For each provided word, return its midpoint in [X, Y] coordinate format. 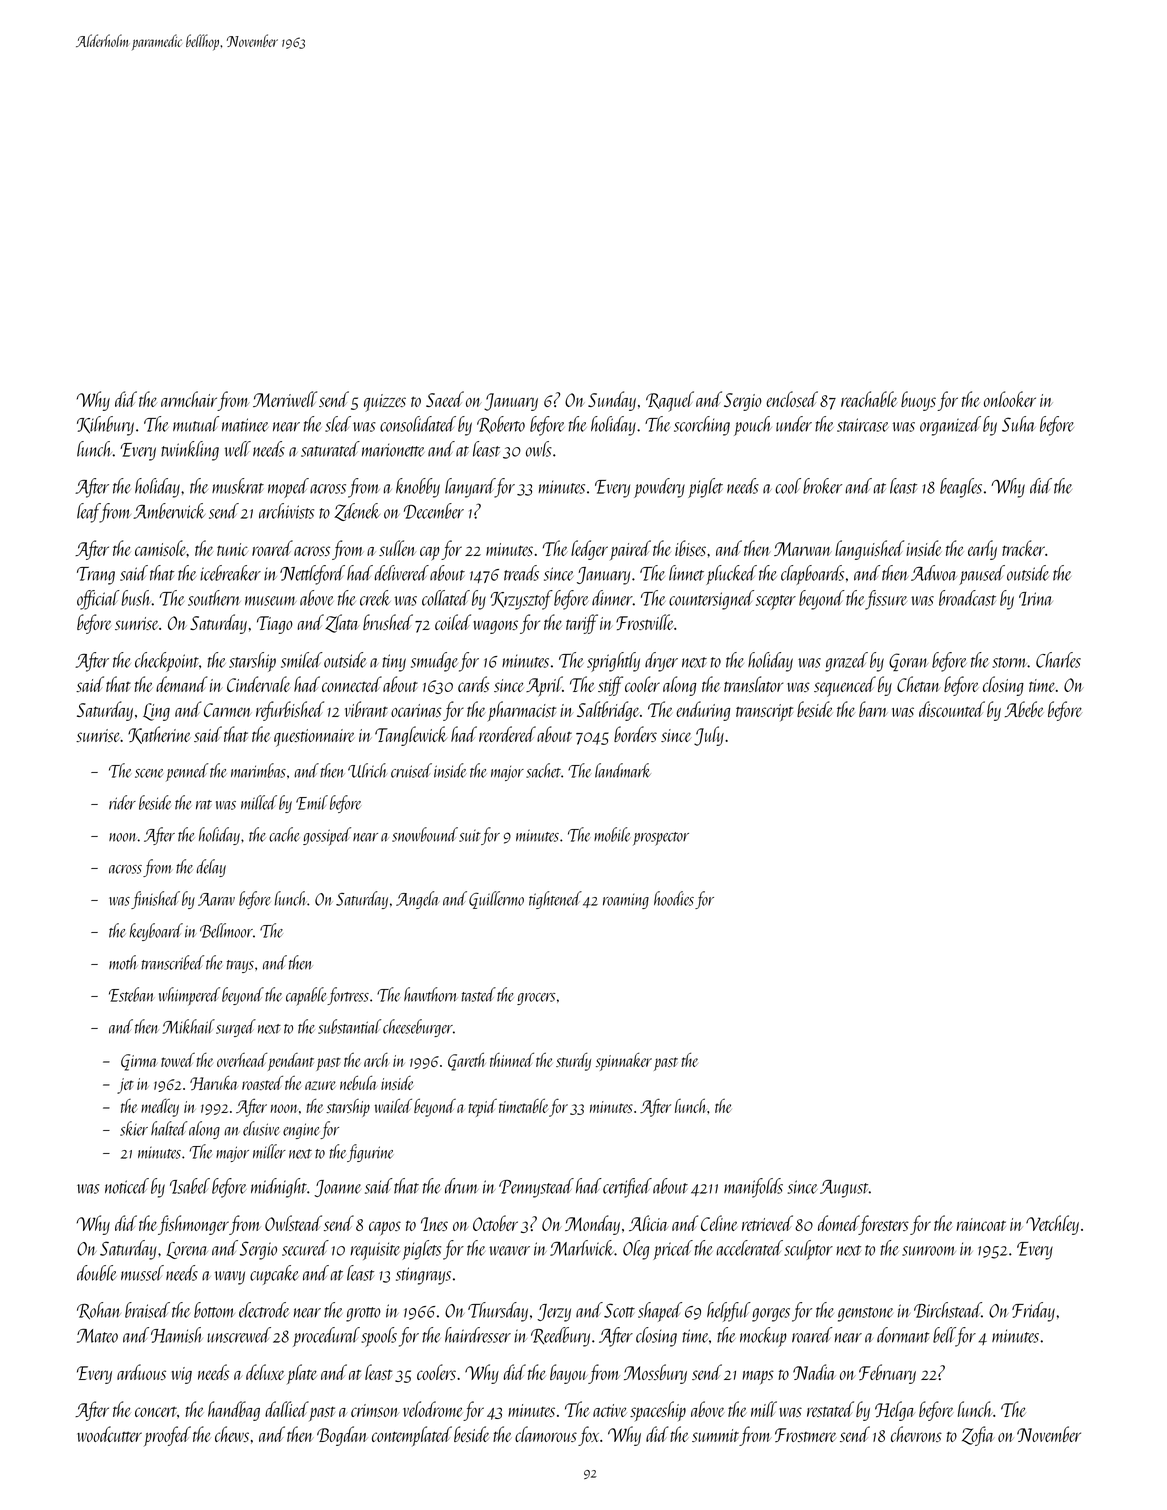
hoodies [674, 898]
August [844, 1189]
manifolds [753, 1188]
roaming [626, 901]
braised [147, 1310]
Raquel [670, 401]
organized [950, 426]
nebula [358, 1083]
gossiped [327, 836]
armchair [189, 399]
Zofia [978, 1436]
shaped [660, 1312]
